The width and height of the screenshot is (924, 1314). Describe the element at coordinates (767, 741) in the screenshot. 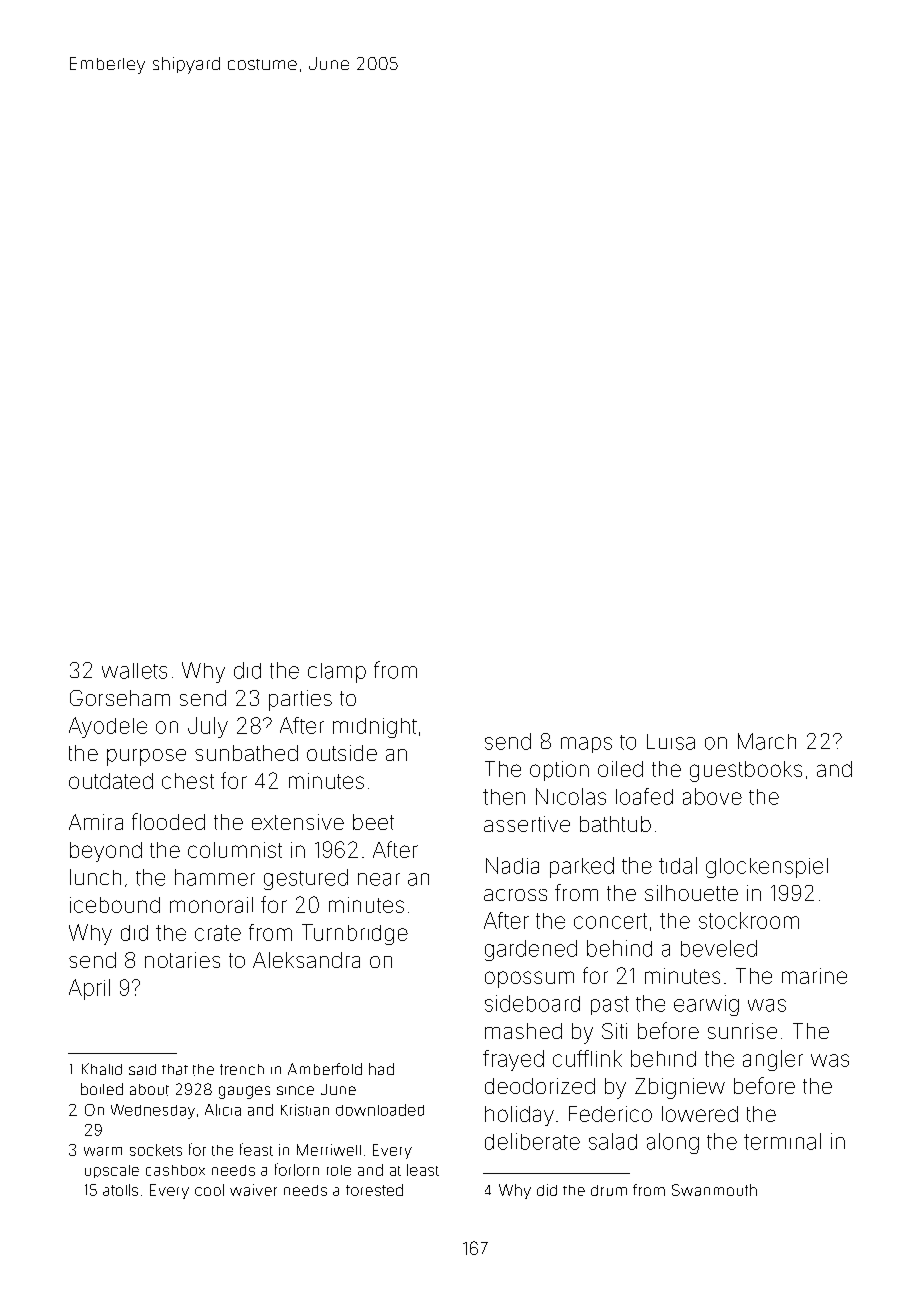

I see `March` at that location.
